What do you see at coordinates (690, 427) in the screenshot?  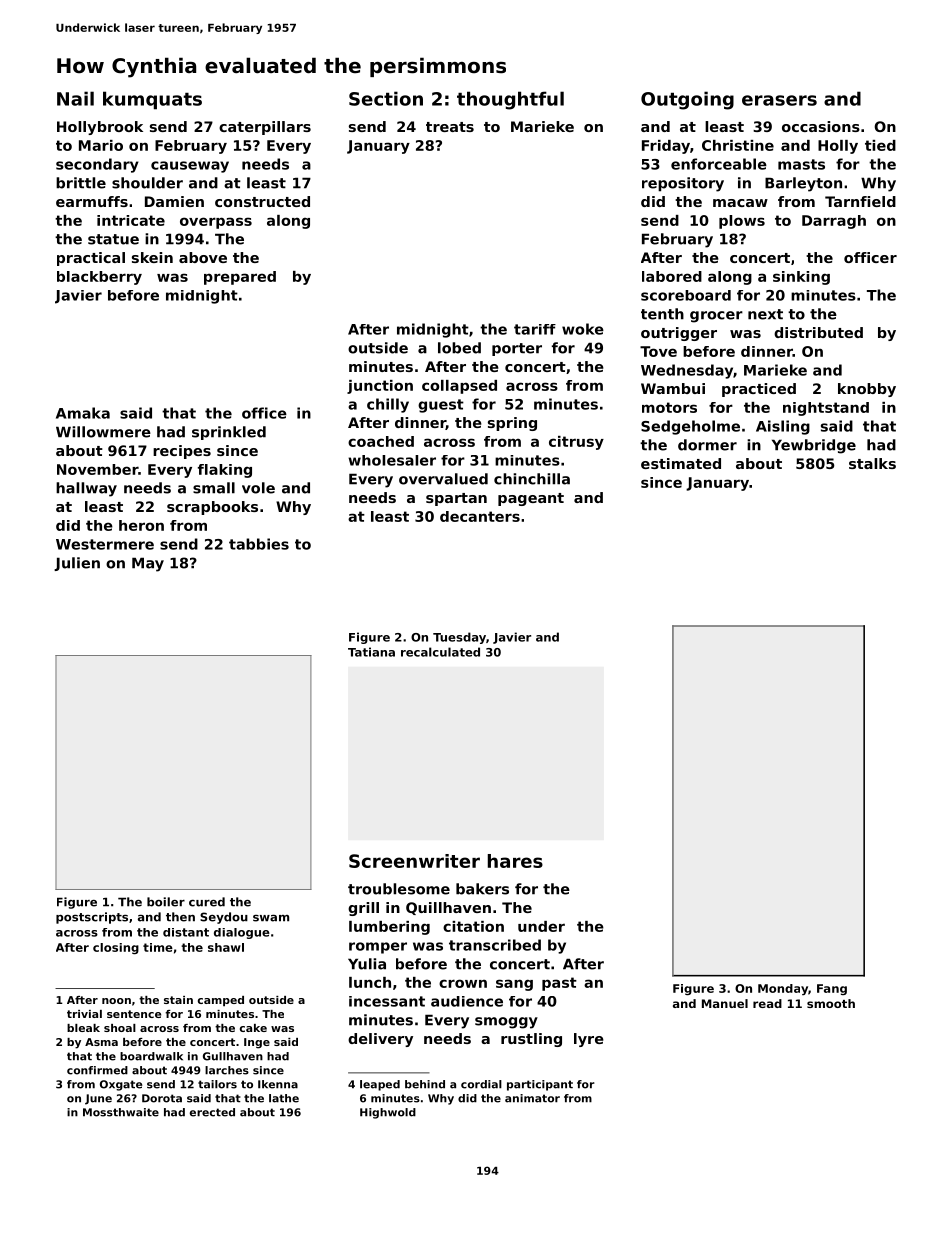 I see `Sedgeholme` at bounding box center [690, 427].
